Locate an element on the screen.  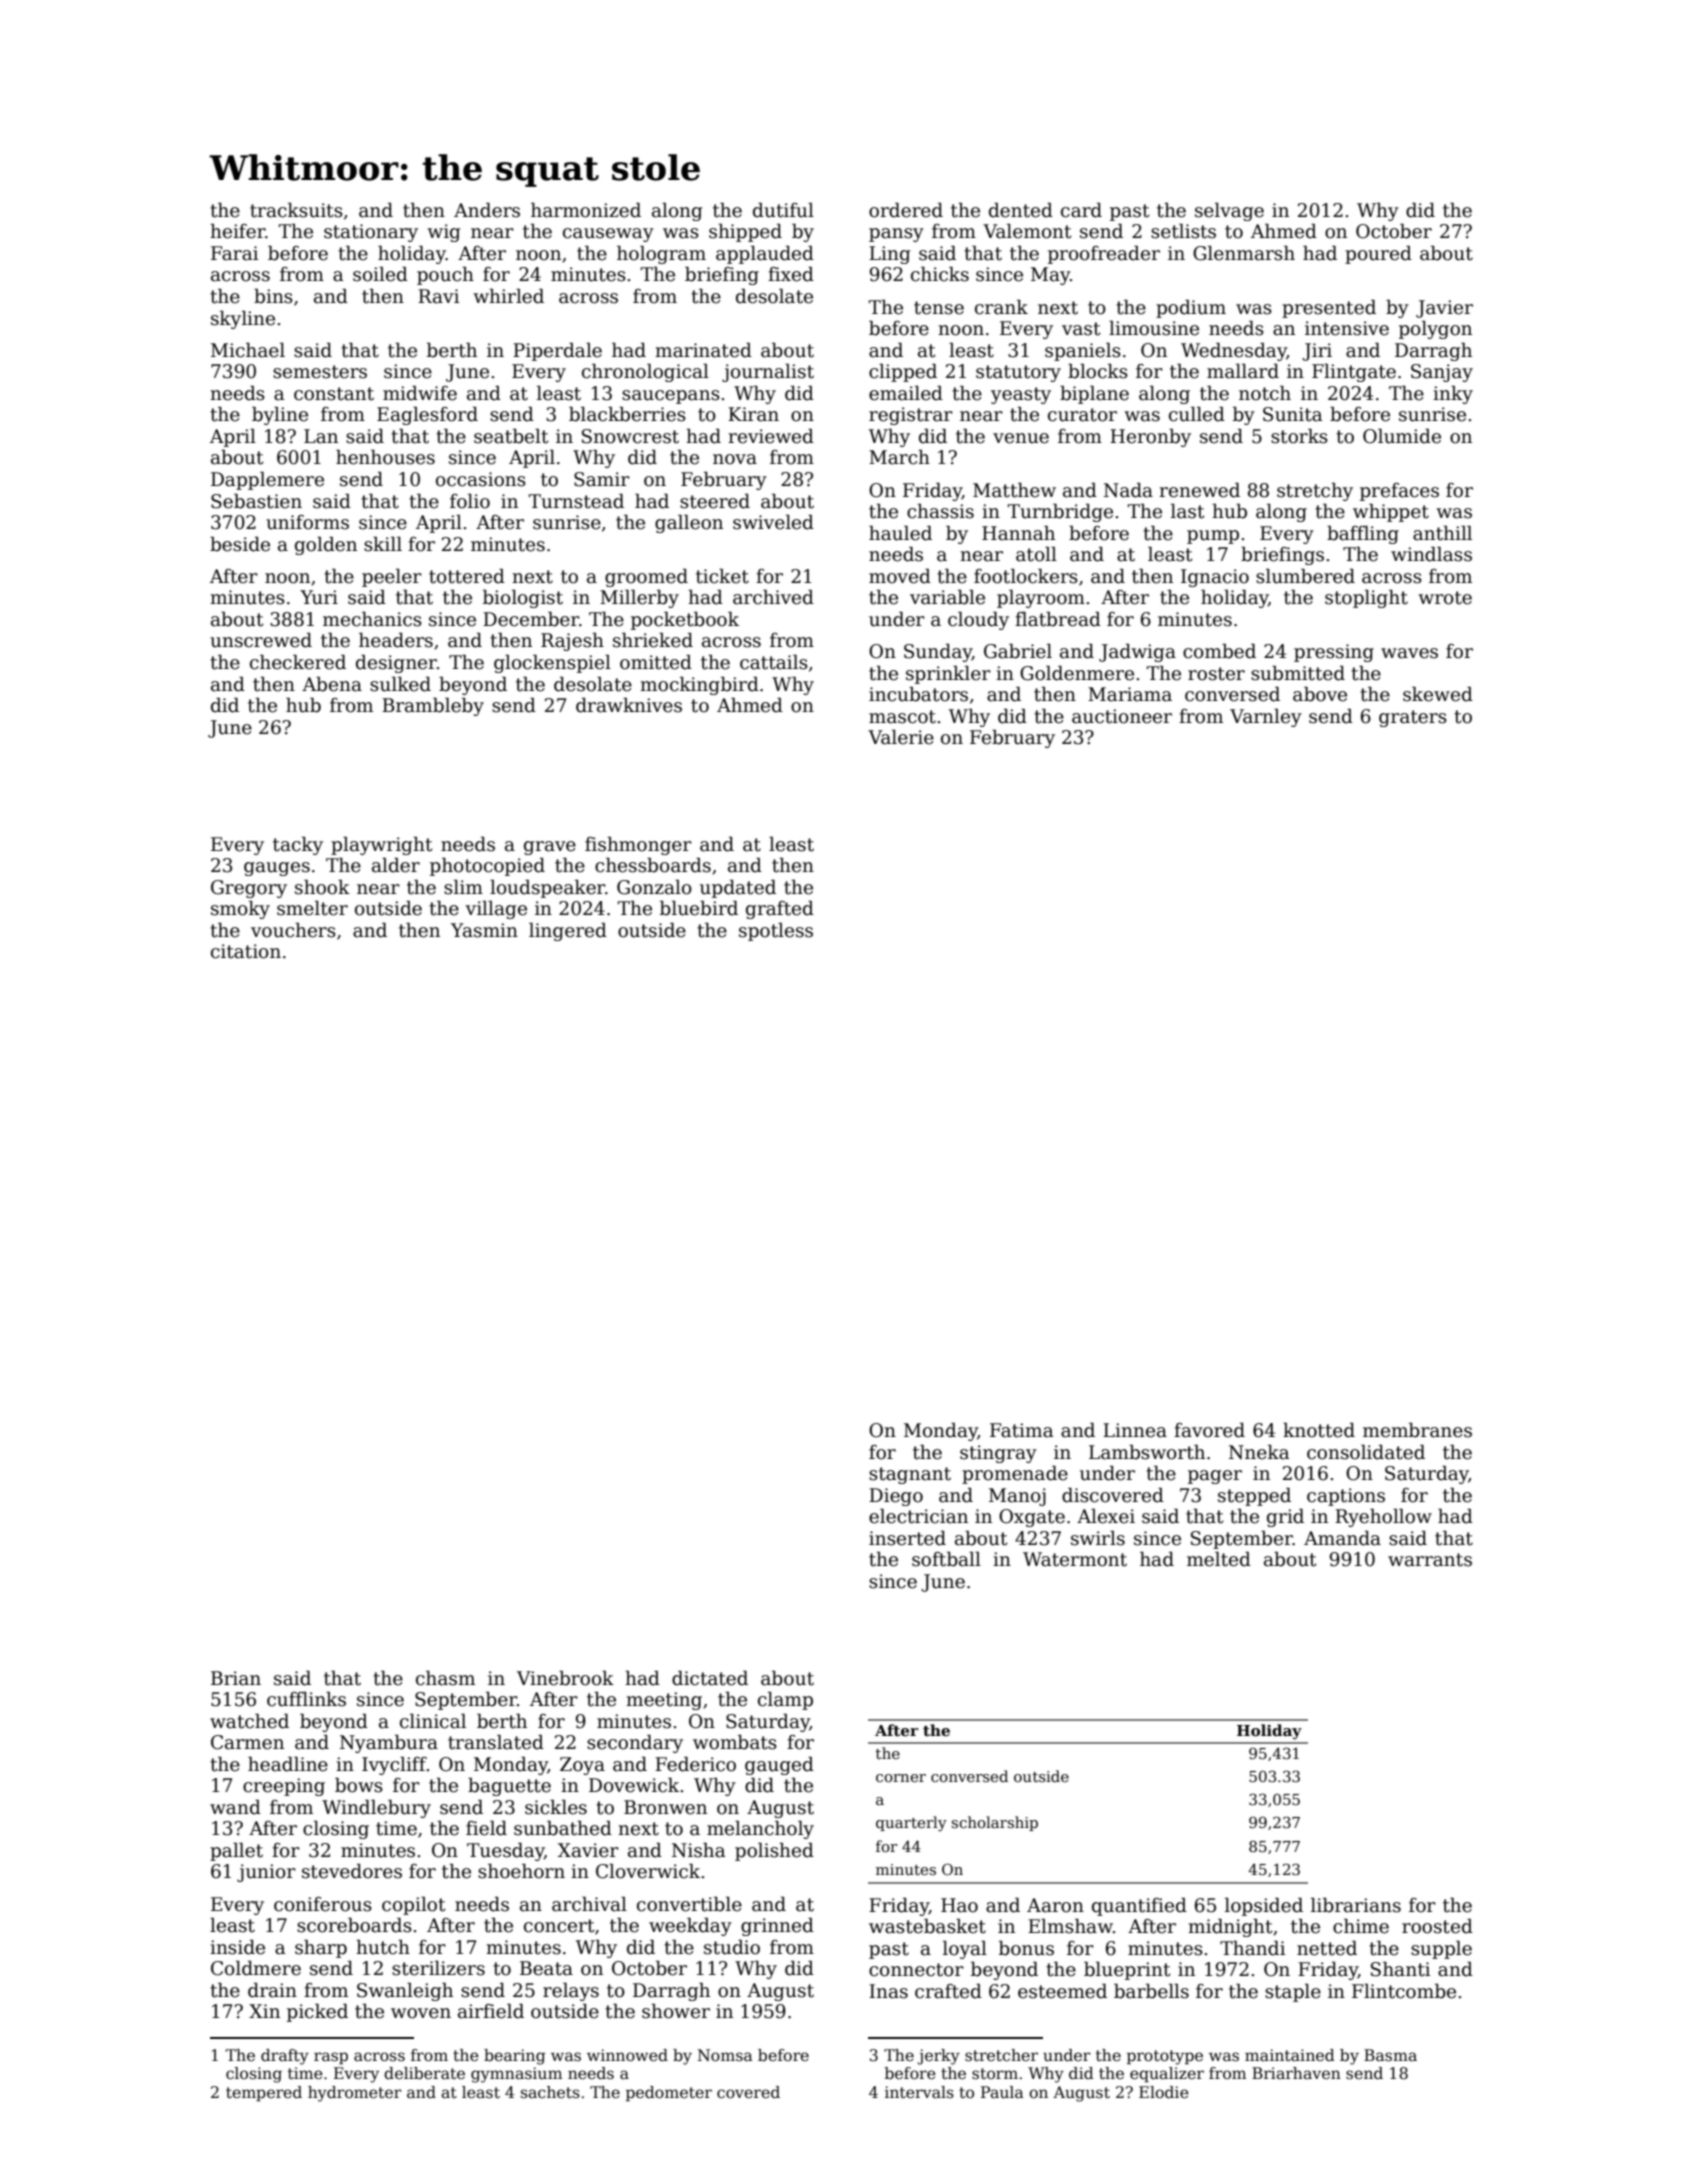
favored is located at coordinates (1209, 1430).
